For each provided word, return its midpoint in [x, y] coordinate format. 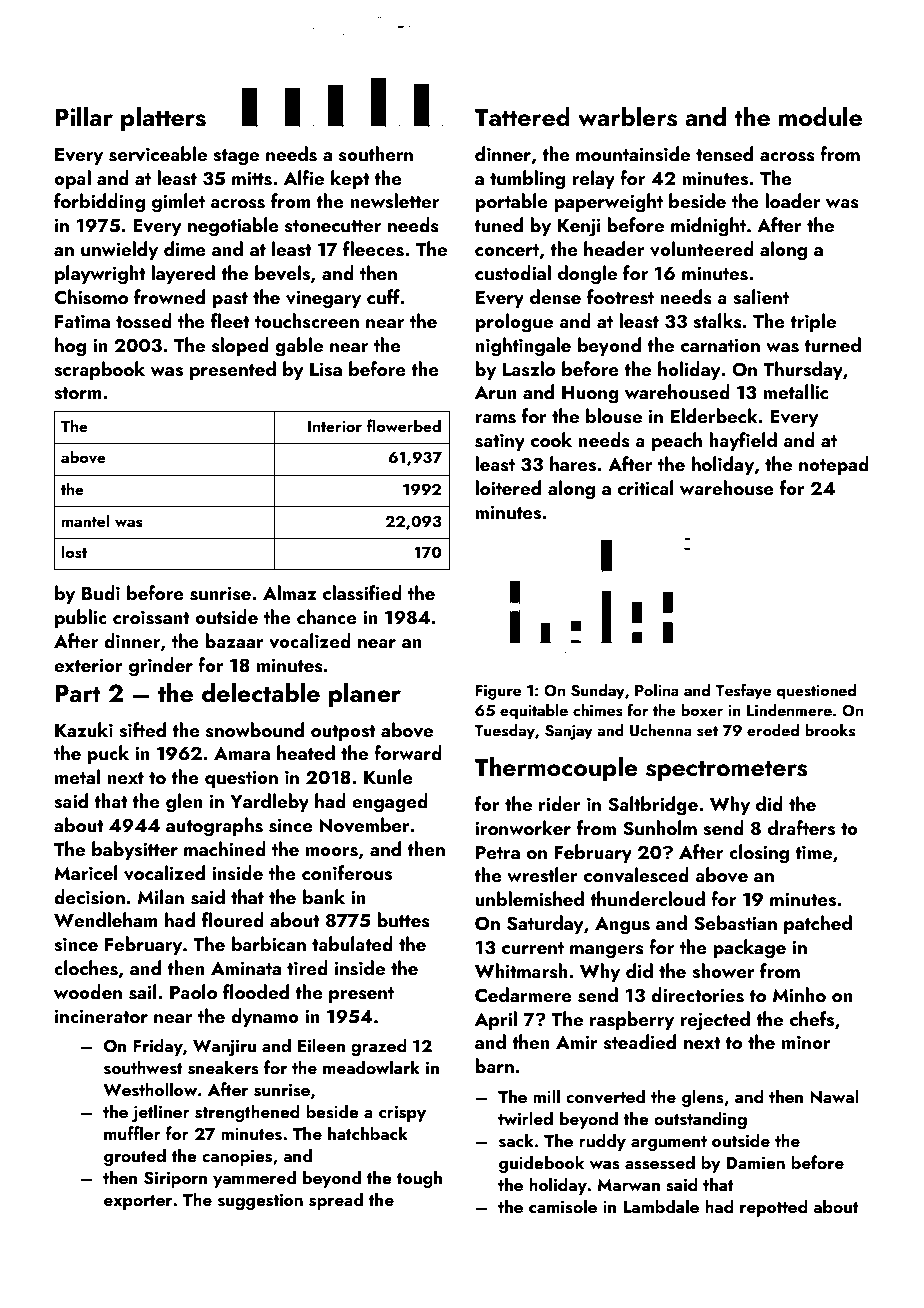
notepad [834, 465]
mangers [607, 952]
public [81, 618]
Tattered [522, 117]
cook [551, 439]
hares [573, 464]
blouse [614, 416]
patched [818, 924]
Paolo [193, 991]
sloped [240, 346]
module [820, 117]
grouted [135, 1157]
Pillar [84, 116]
